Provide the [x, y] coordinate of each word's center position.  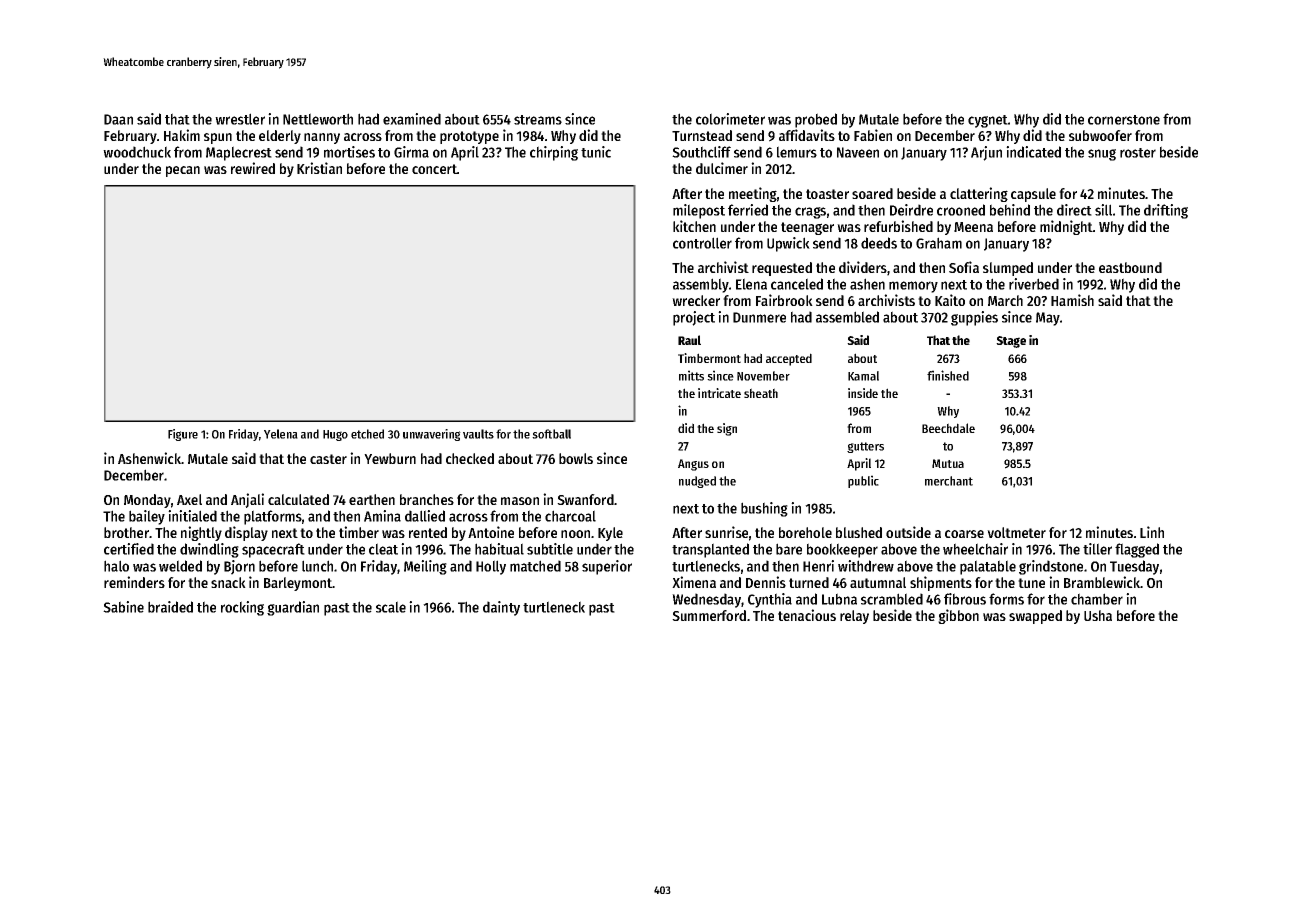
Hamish [1072, 300]
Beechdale [948, 428]
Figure [183, 435]
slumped [1008, 269]
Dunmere [759, 317]
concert [434, 169]
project [694, 318]
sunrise [726, 532]
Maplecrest [239, 153]
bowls [576, 458]
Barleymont [298, 584]
